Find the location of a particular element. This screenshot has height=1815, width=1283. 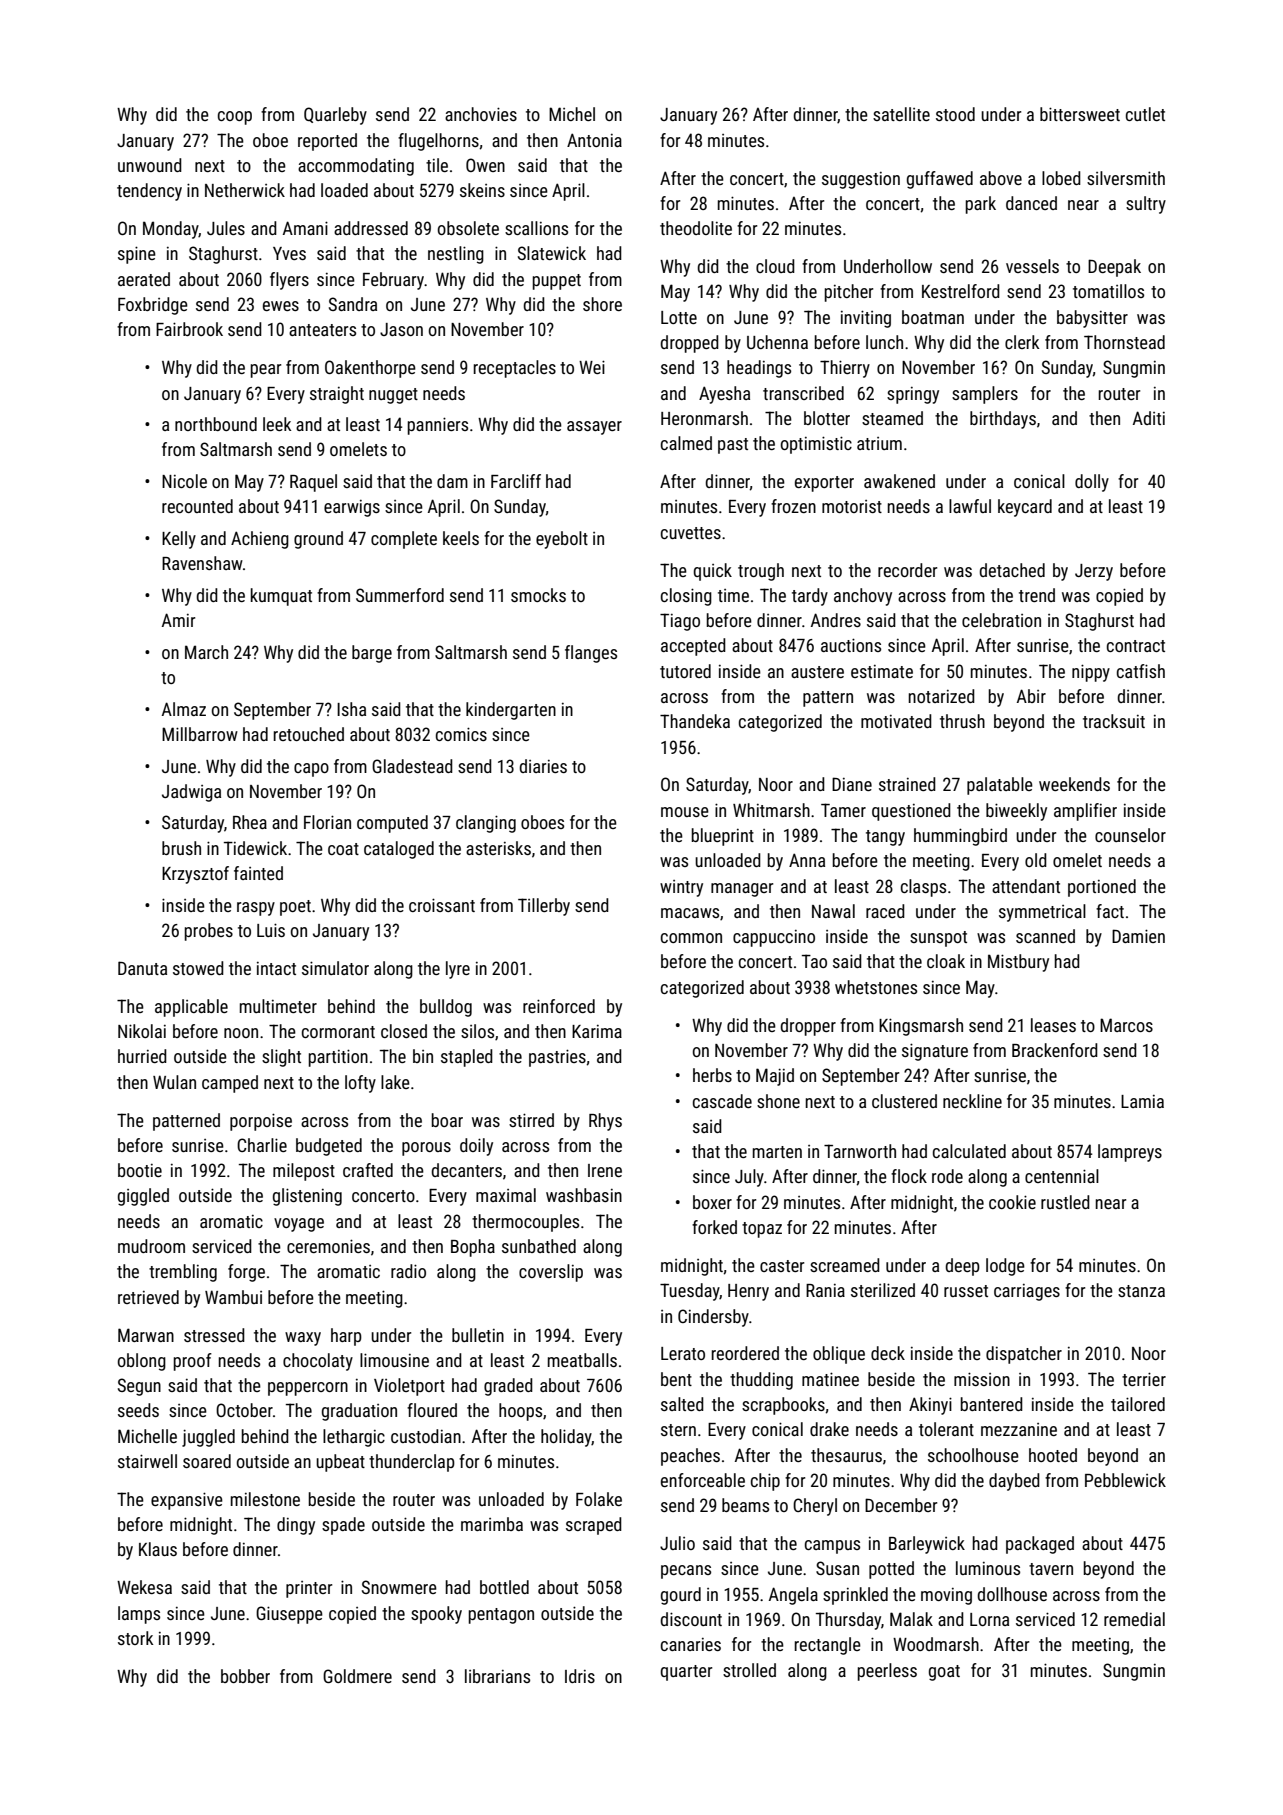

lamps is located at coordinates (139, 1615).
